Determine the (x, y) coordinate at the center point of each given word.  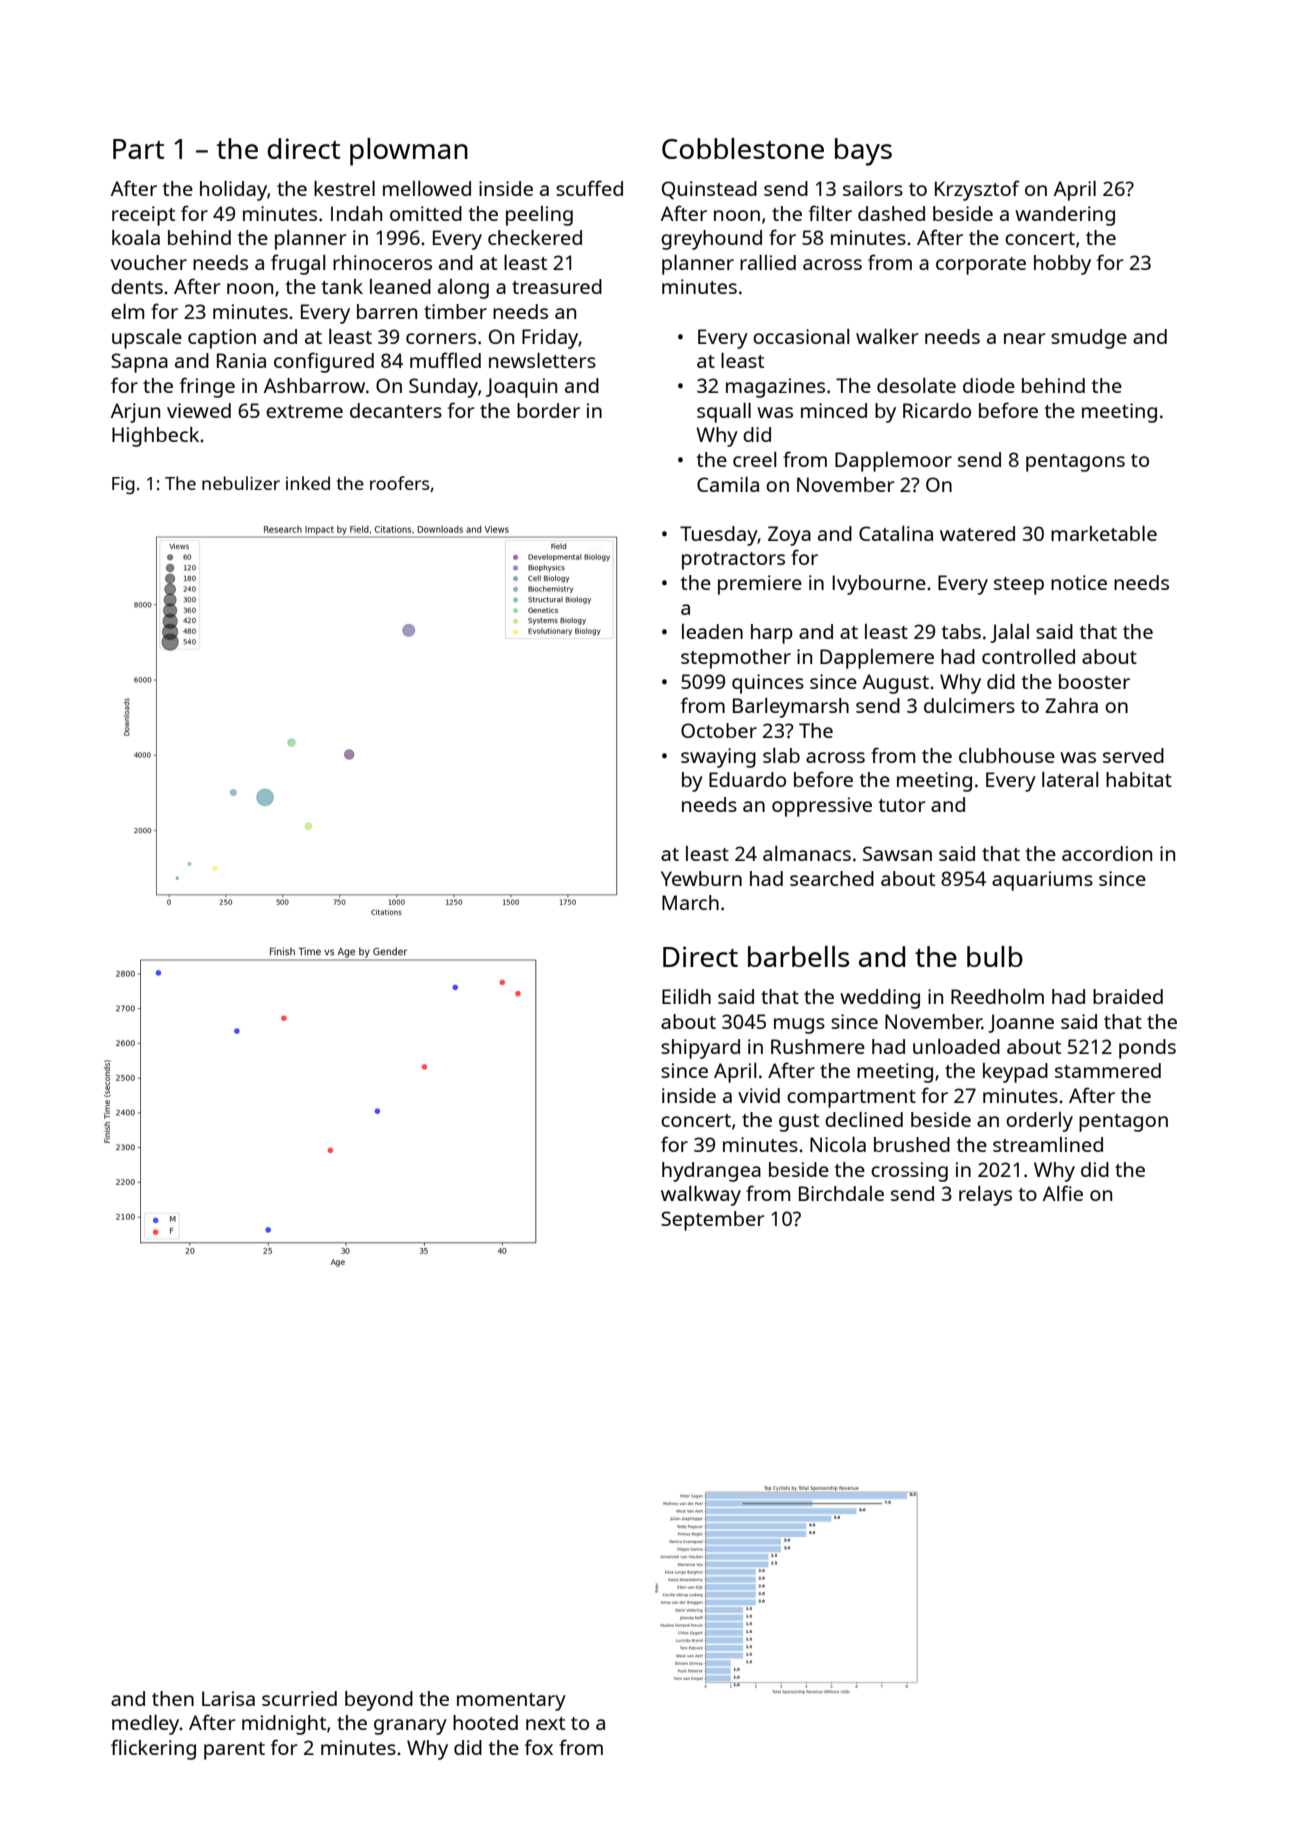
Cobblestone (743, 148)
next (545, 1723)
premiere (760, 585)
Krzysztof (977, 190)
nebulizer (241, 483)
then (173, 1698)
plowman (409, 152)
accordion (1107, 853)
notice (1079, 582)
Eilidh (686, 996)
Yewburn (701, 878)
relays (985, 1196)
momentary (511, 1702)
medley (146, 1725)
